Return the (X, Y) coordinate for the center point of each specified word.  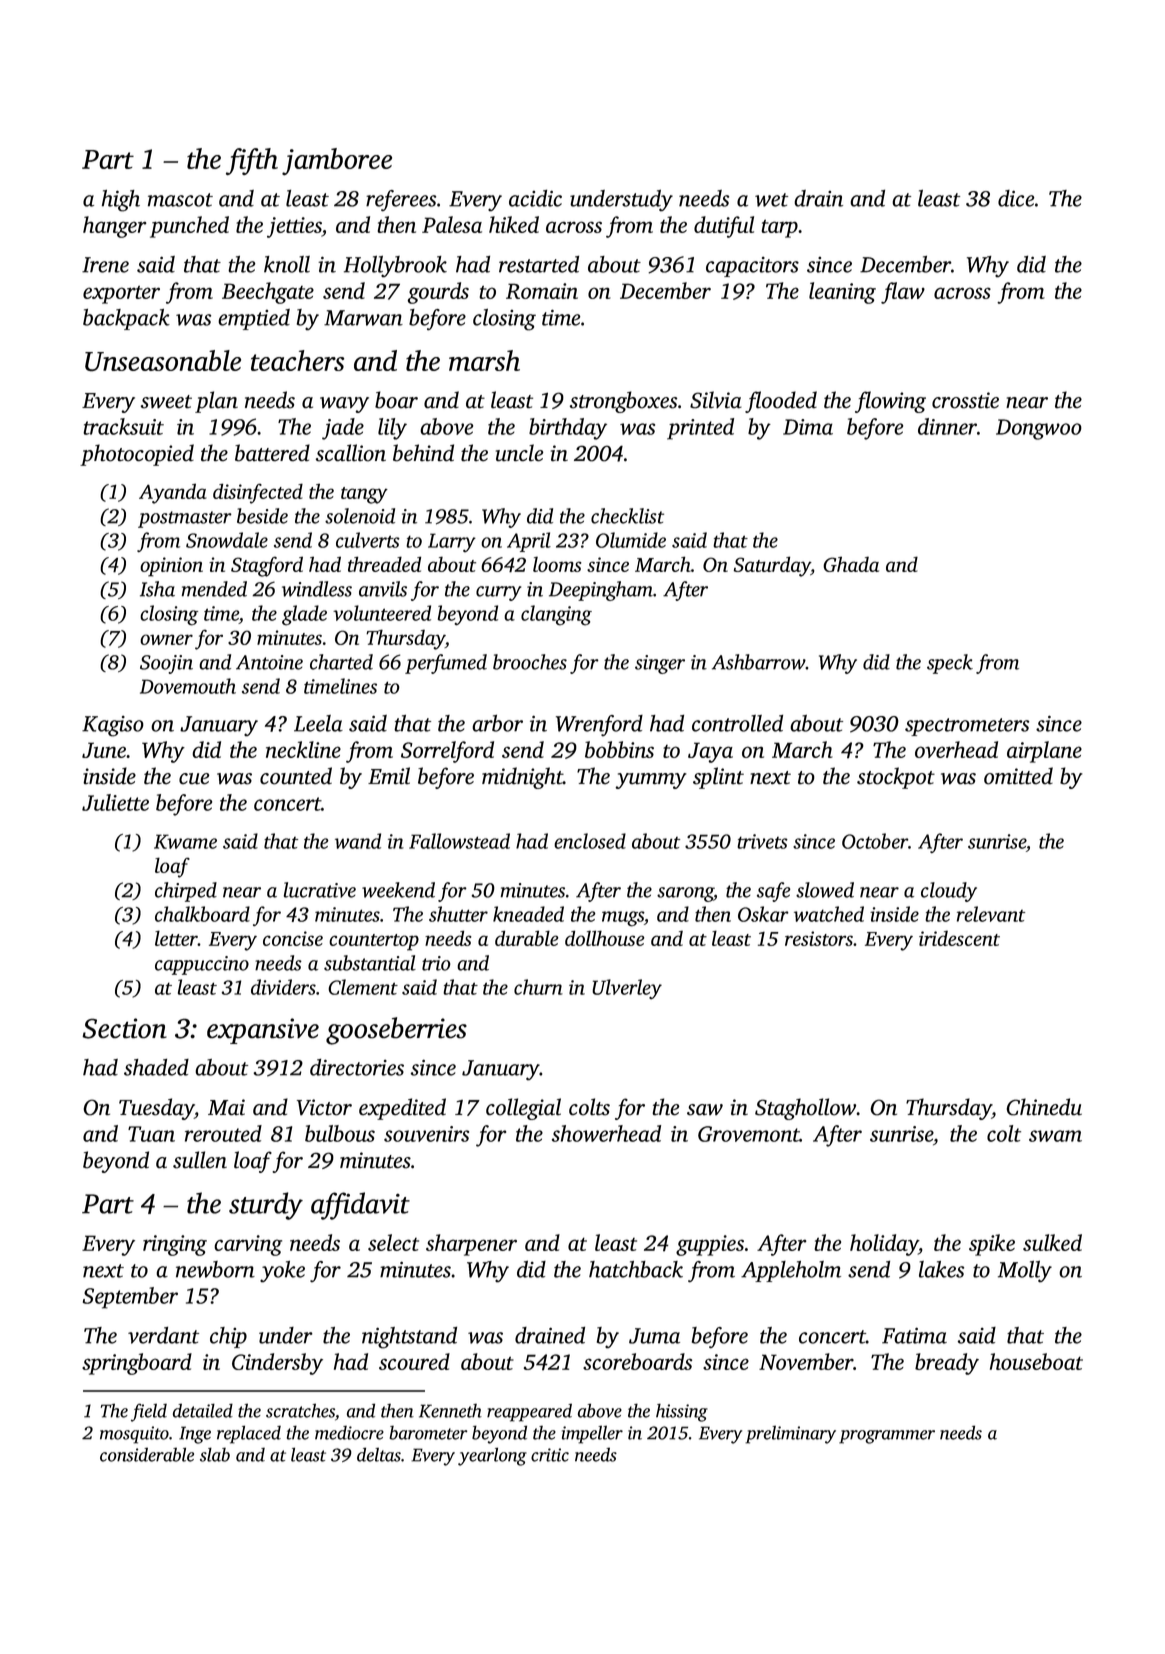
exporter (121, 295)
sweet (166, 402)
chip (228, 1337)
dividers (283, 987)
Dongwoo (1039, 429)
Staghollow (806, 1109)
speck (950, 664)
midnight (522, 778)
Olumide (631, 540)
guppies (710, 1245)
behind (423, 453)
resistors (819, 938)
